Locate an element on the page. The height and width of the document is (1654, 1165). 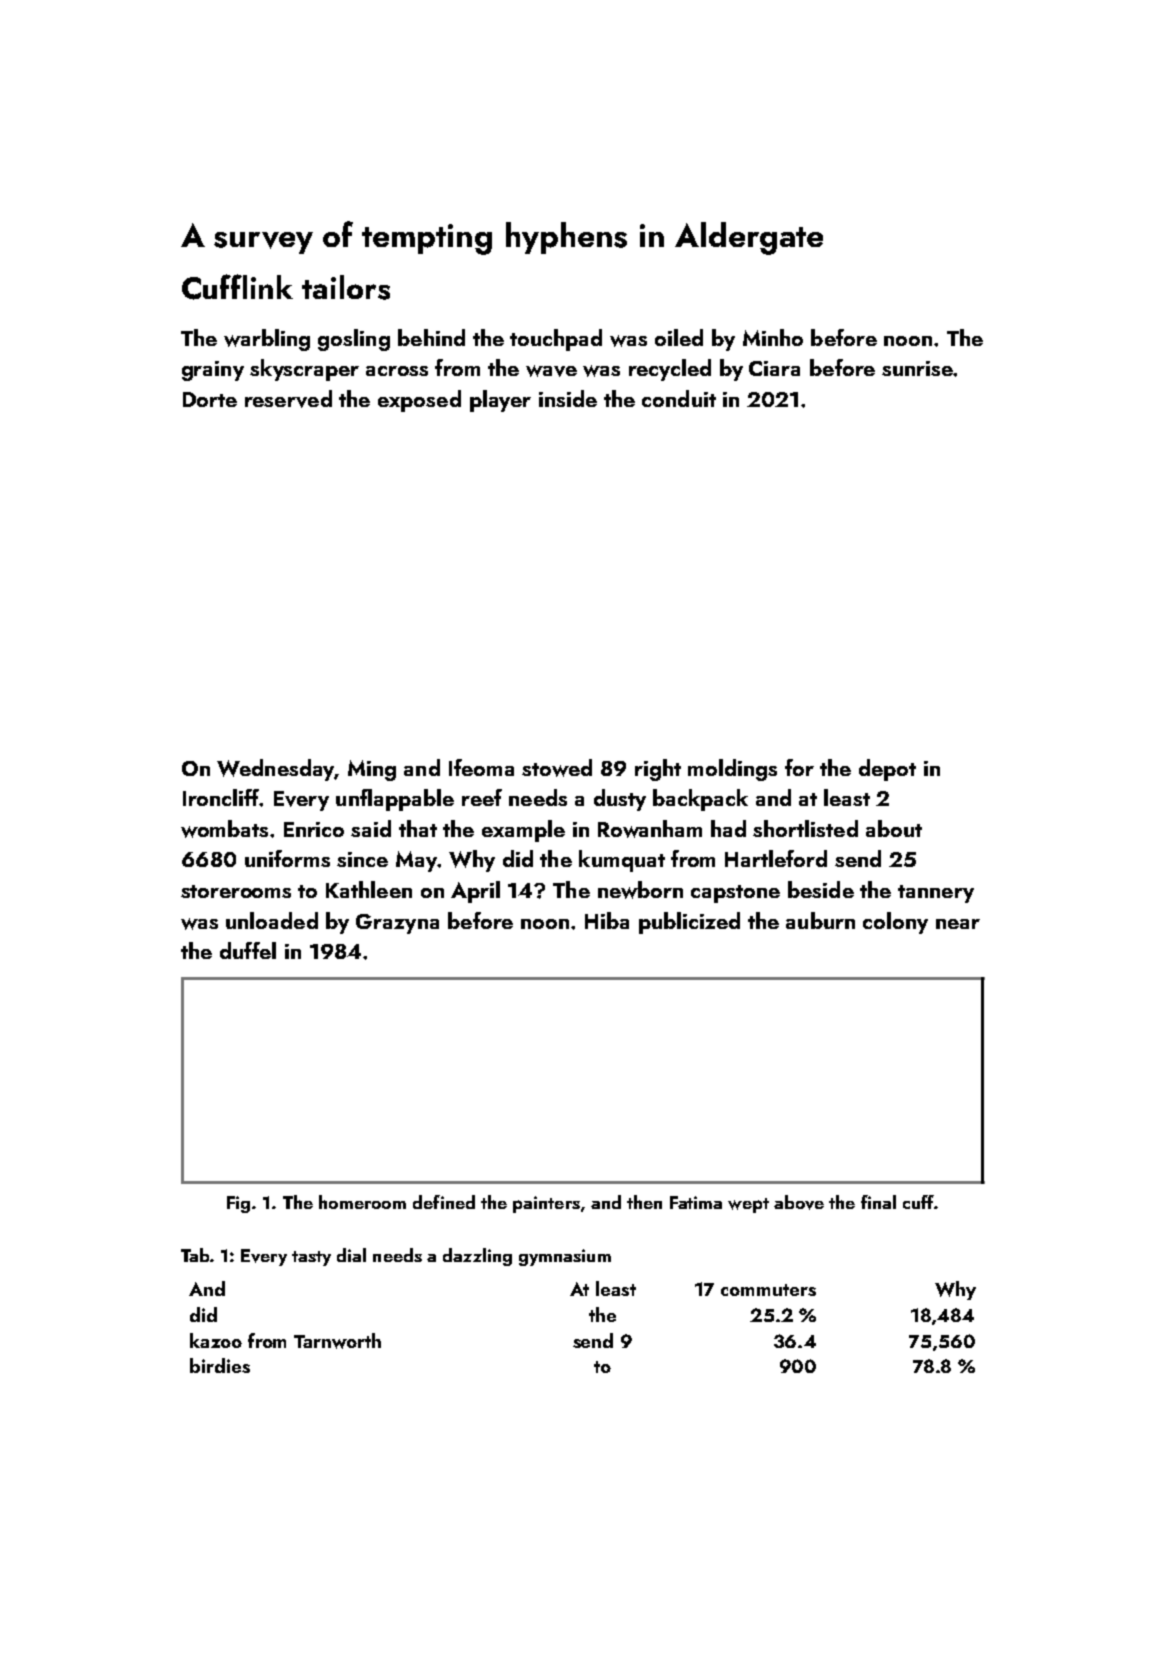
unflappable is located at coordinates (395, 800).
